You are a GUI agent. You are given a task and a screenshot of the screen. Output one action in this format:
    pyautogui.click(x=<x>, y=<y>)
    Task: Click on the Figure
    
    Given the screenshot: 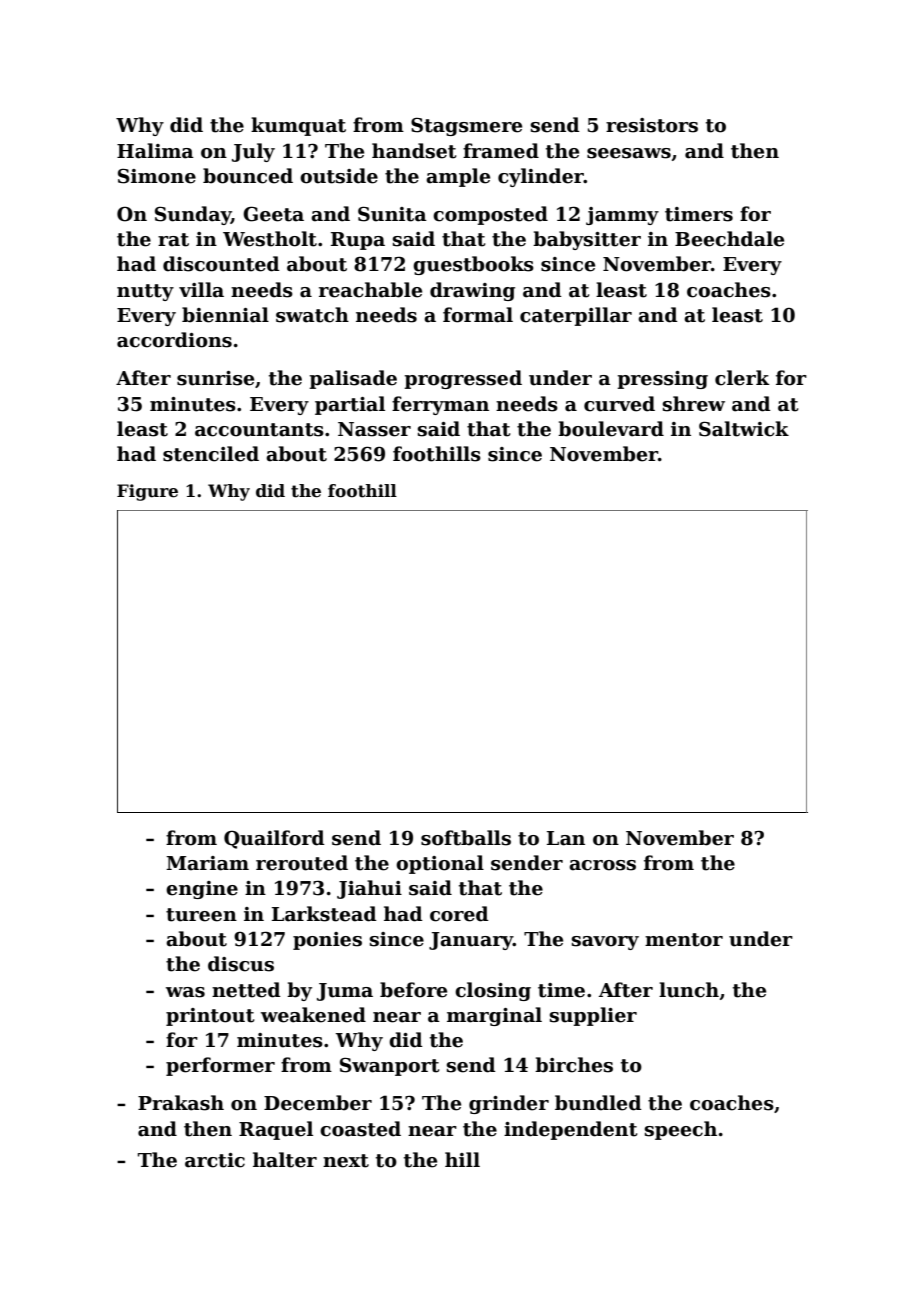 What is the action you would take?
    pyautogui.click(x=147, y=492)
